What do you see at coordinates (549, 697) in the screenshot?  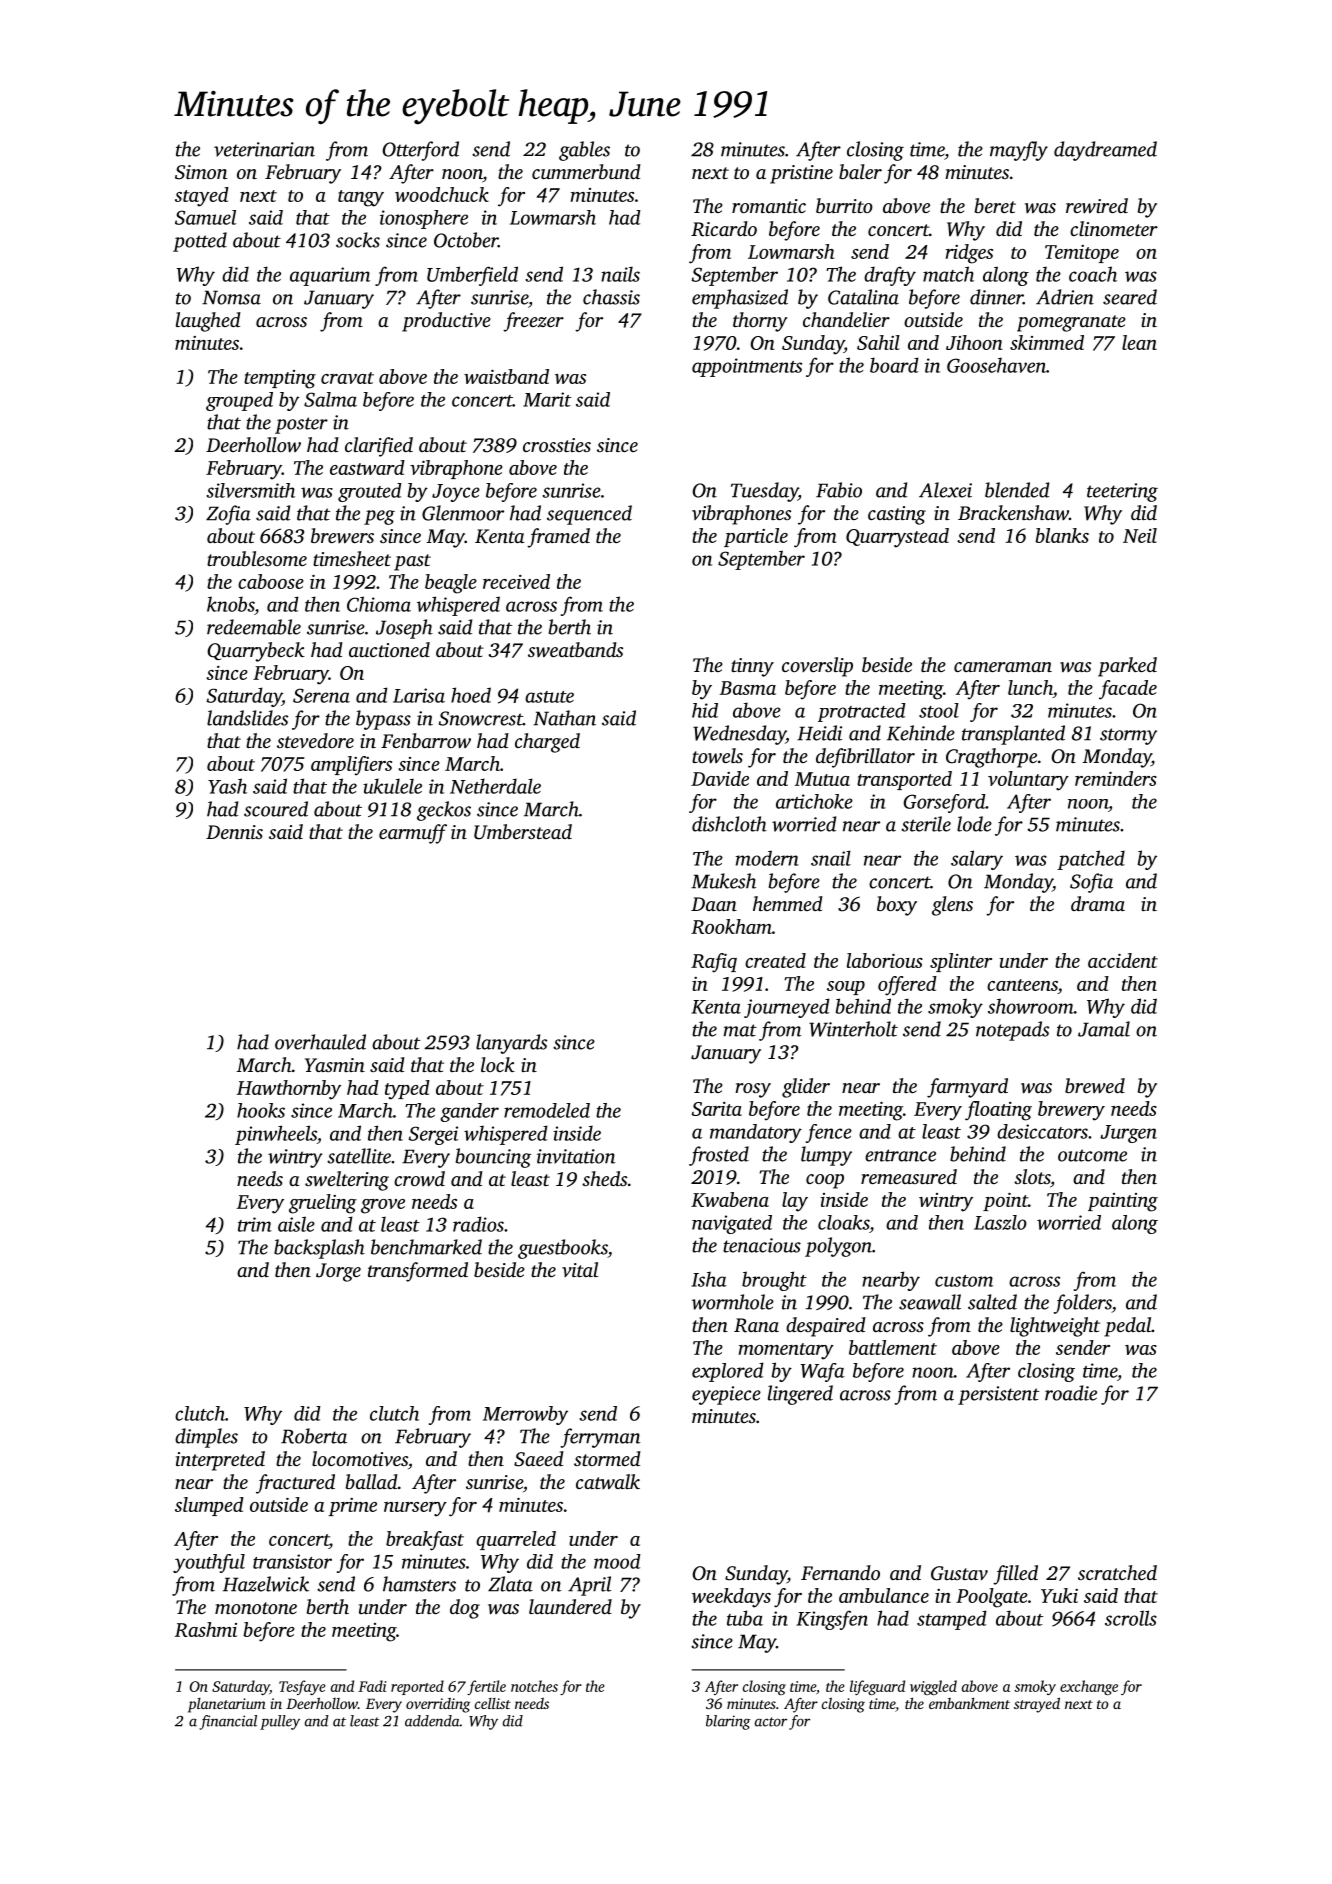 I see `astute` at bounding box center [549, 697].
